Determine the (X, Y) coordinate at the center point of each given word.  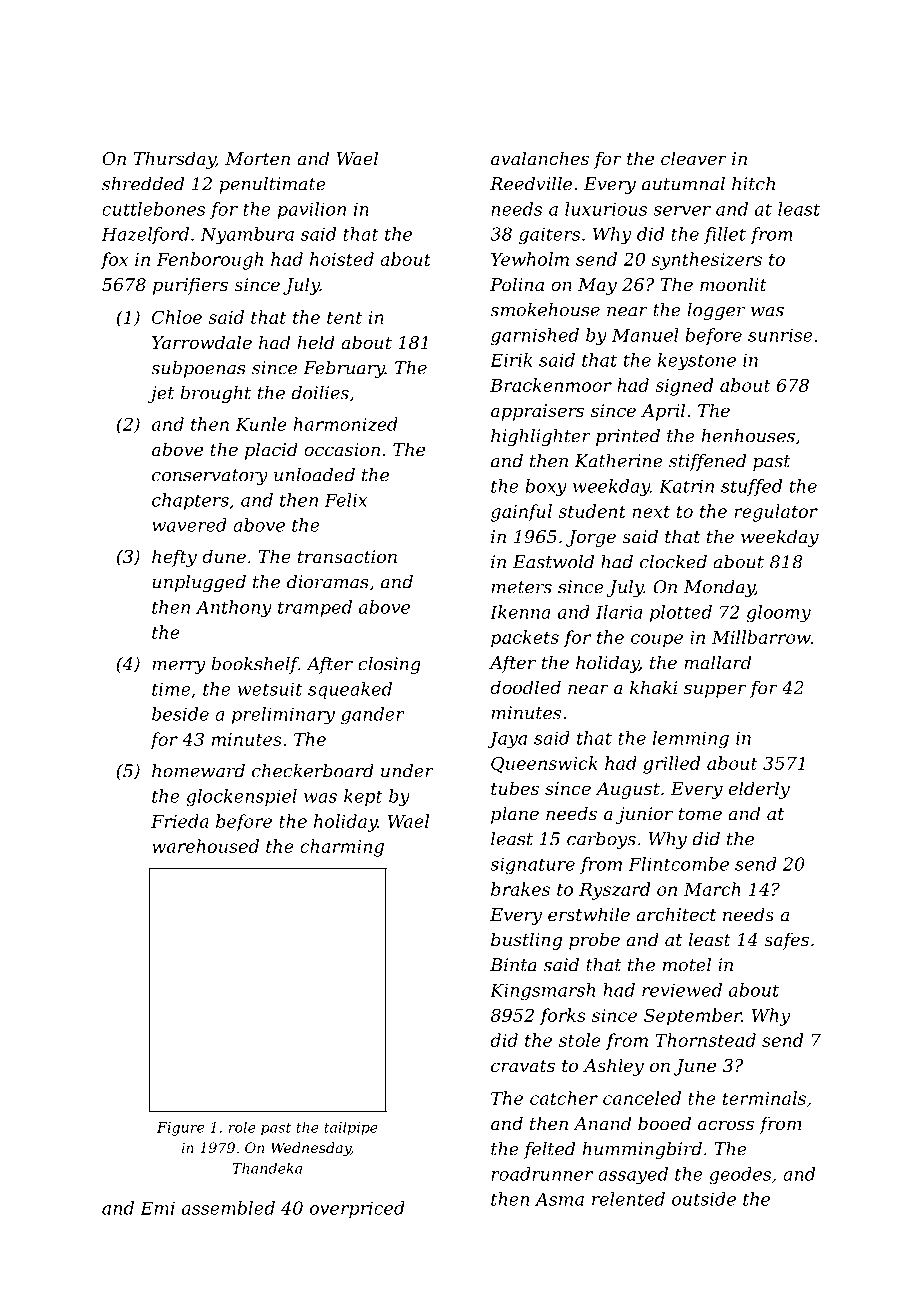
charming (342, 848)
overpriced (357, 1209)
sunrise (780, 335)
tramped (315, 608)
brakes (520, 889)
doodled (525, 687)
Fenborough (209, 261)
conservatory (210, 477)
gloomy (778, 614)
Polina (517, 284)
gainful (521, 513)
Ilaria (619, 612)
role (242, 1127)
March (712, 889)
